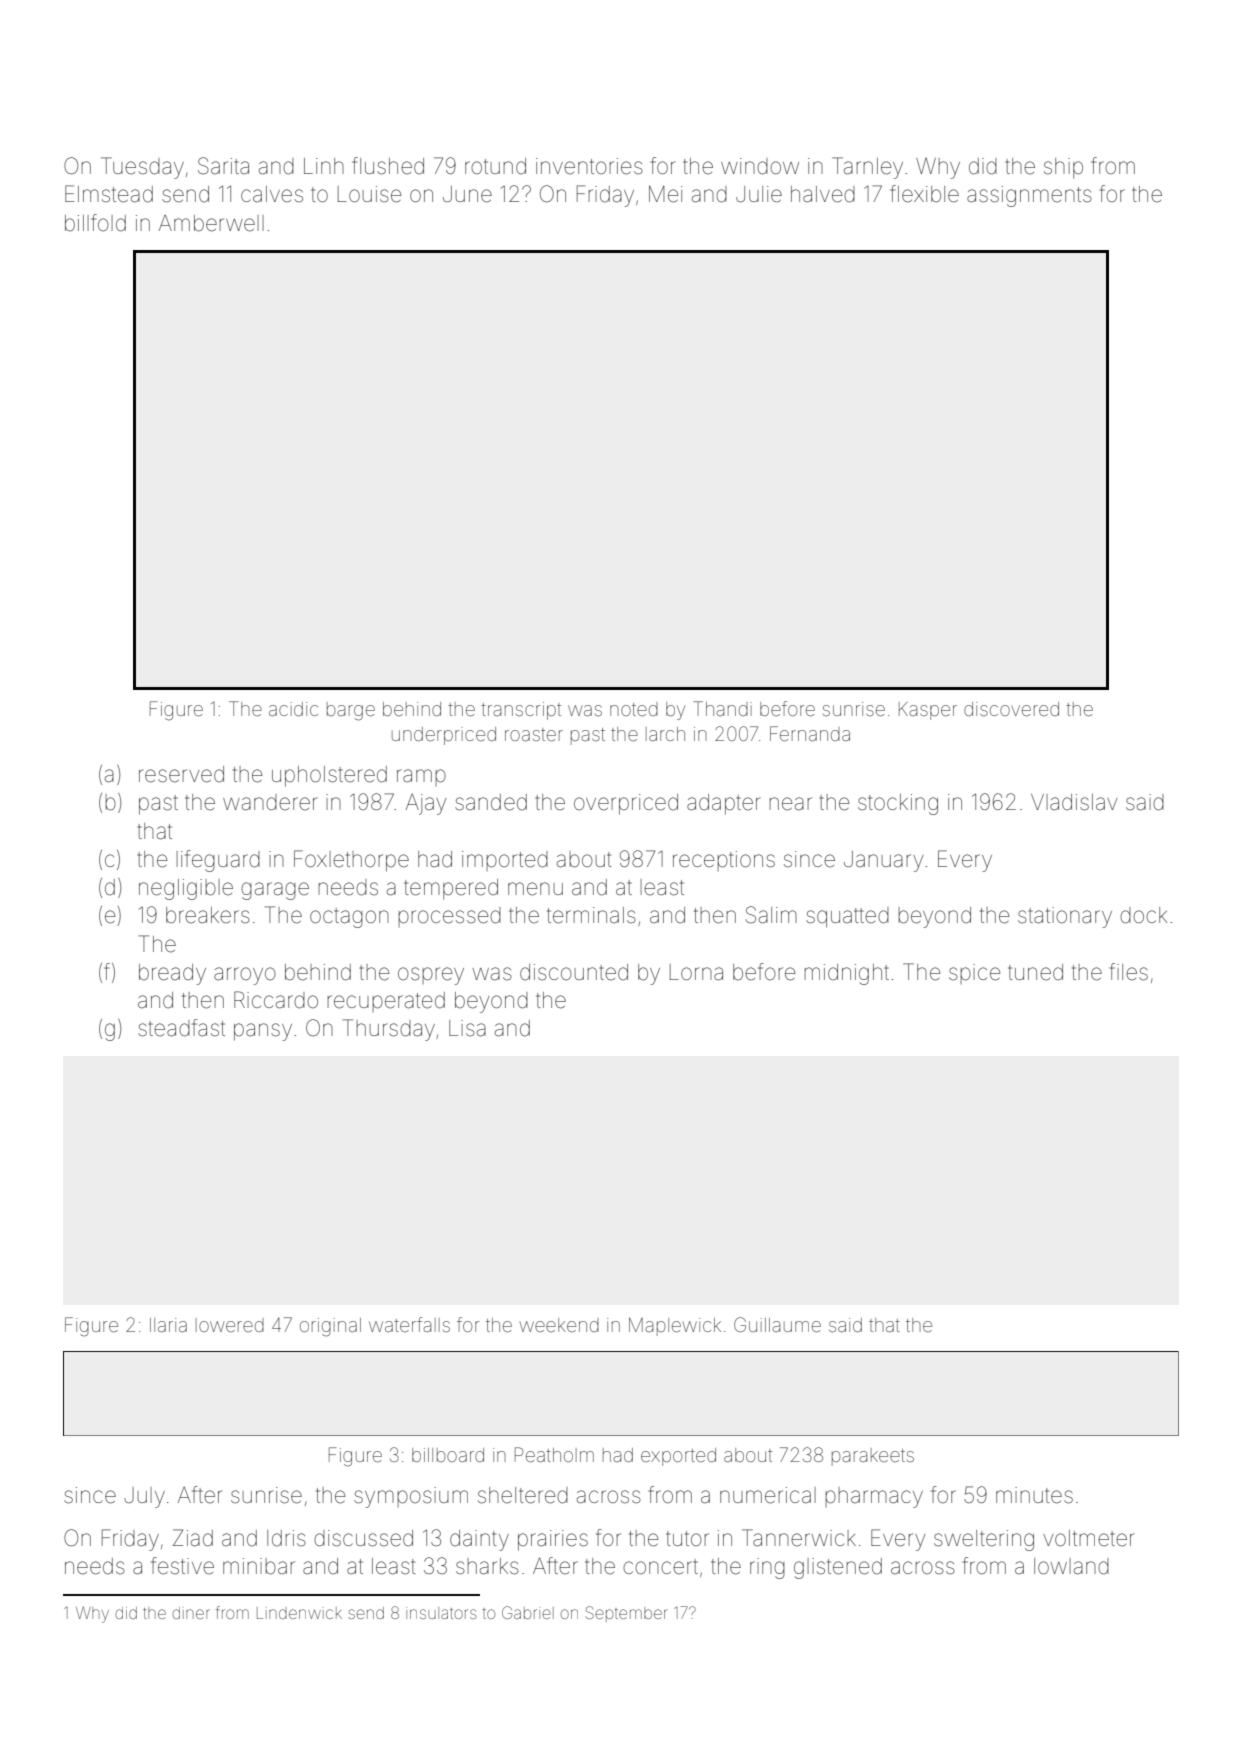 This document has width=1242, height=1756. What do you see at coordinates (760, 166) in the document?
I see `window` at bounding box center [760, 166].
